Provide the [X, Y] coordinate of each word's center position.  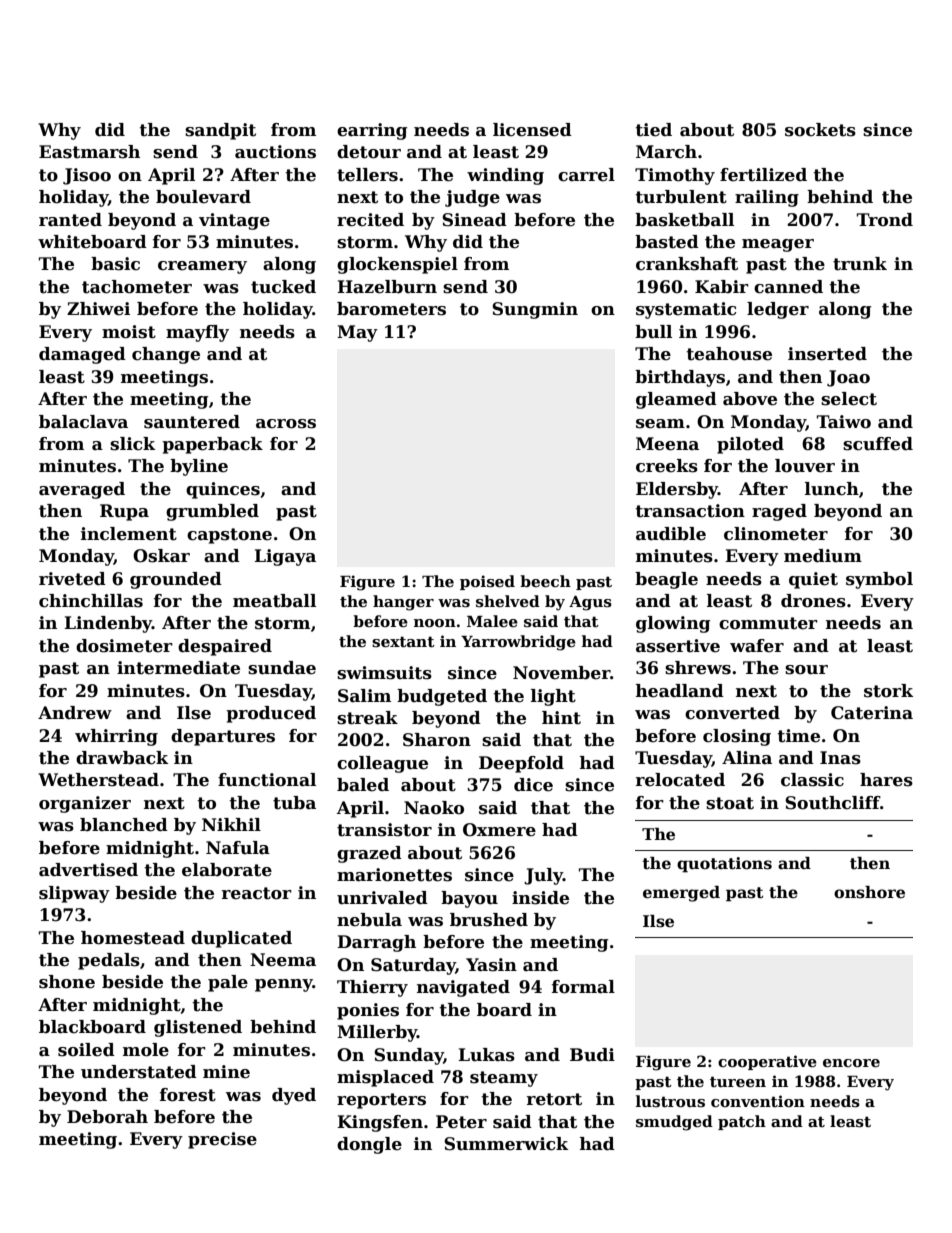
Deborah [107, 1117]
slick [132, 444]
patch [742, 1122]
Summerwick [506, 1144]
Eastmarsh [89, 152]
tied [653, 130]
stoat [730, 803]
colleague [382, 764]
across [286, 424]
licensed [532, 130]
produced [271, 714]
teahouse [729, 354]
